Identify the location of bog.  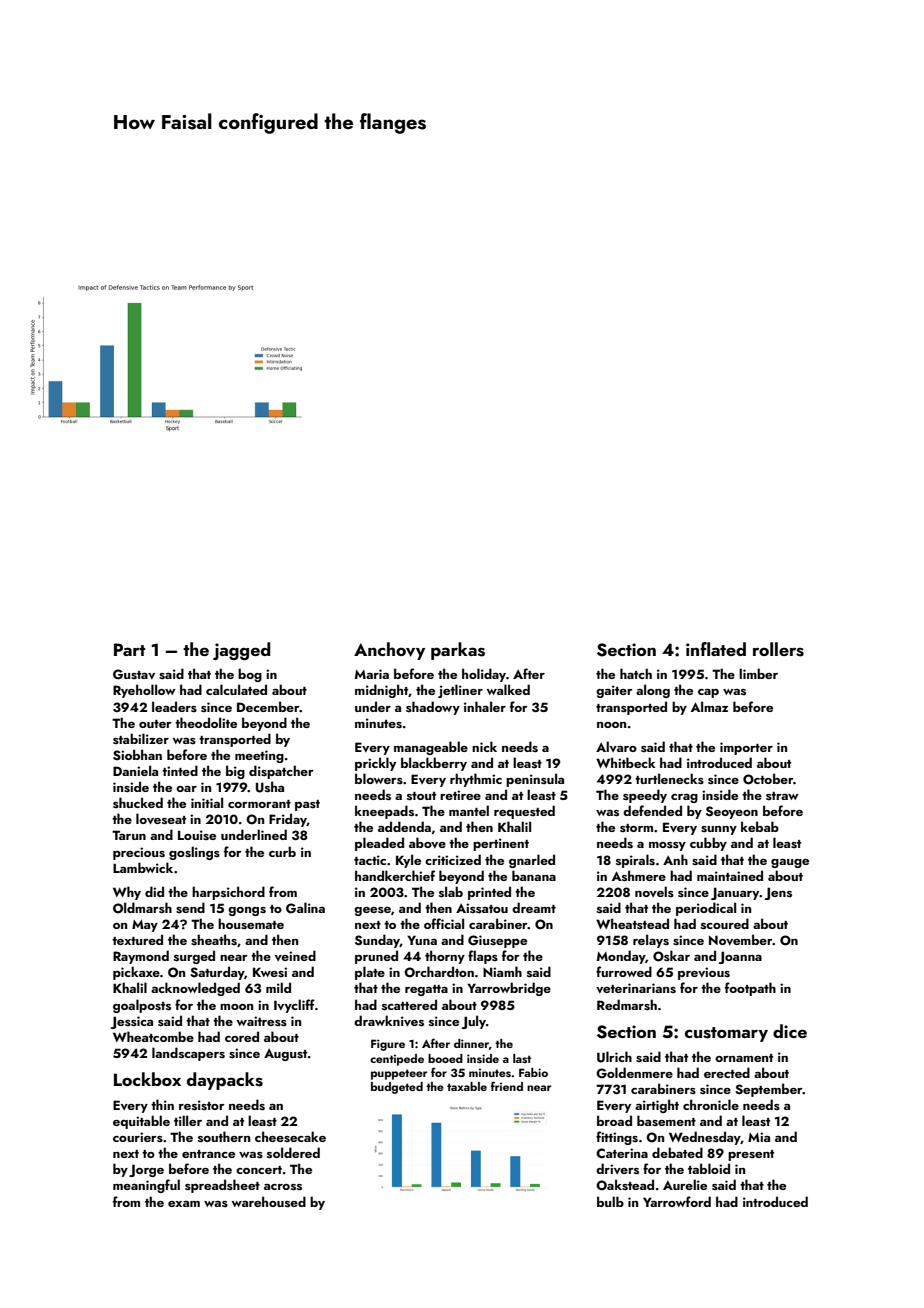
(250, 675).
